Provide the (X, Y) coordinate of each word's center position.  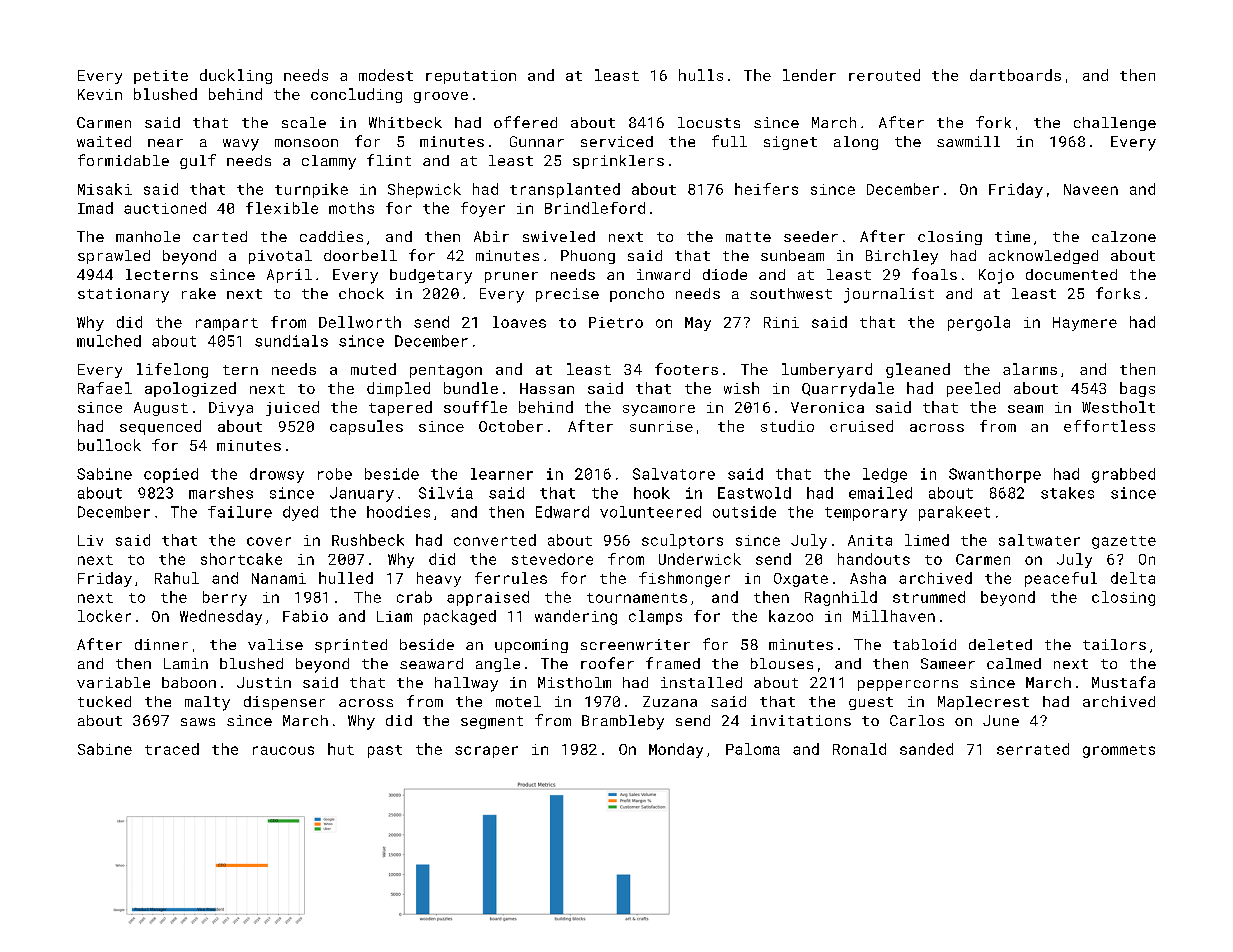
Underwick (700, 559)
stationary (123, 295)
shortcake (241, 559)
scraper (486, 752)
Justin (264, 682)
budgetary (431, 276)
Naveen (1091, 189)
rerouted (884, 75)
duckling (236, 76)
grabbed (1123, 475)
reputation (471, 77)
